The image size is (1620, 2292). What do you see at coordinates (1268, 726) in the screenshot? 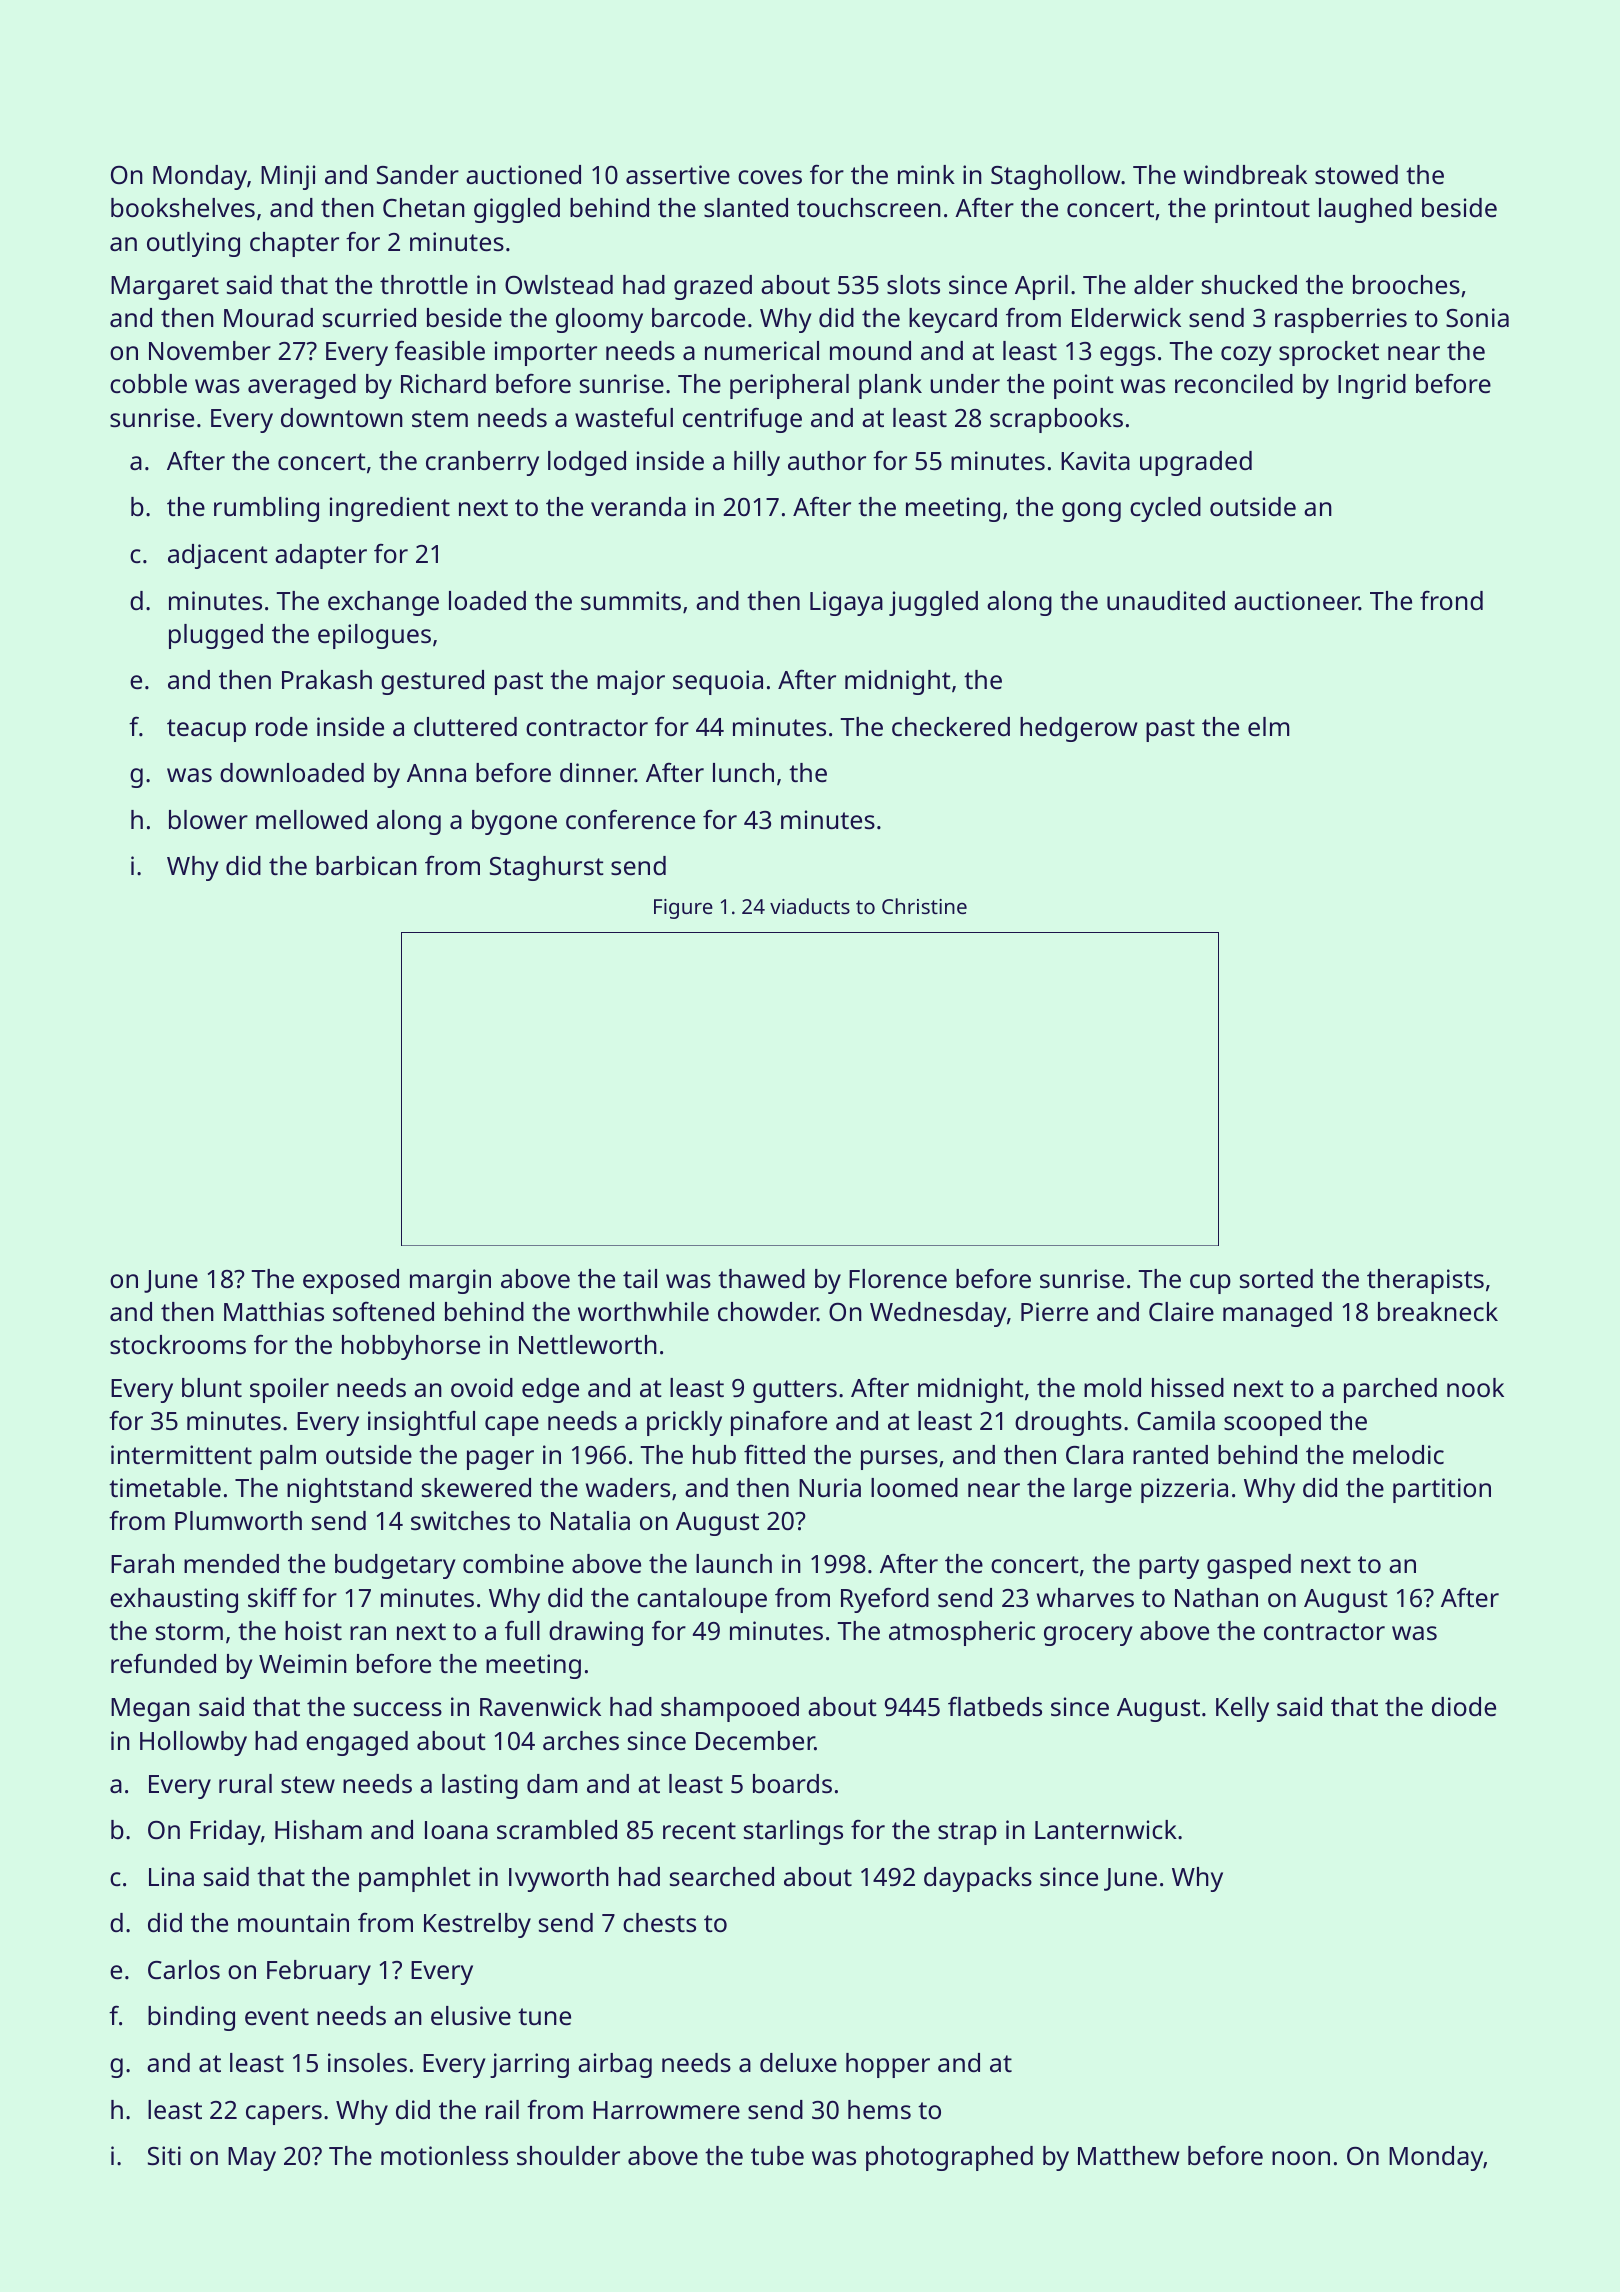
I see `elm` at bounding box center [1268, 726].
